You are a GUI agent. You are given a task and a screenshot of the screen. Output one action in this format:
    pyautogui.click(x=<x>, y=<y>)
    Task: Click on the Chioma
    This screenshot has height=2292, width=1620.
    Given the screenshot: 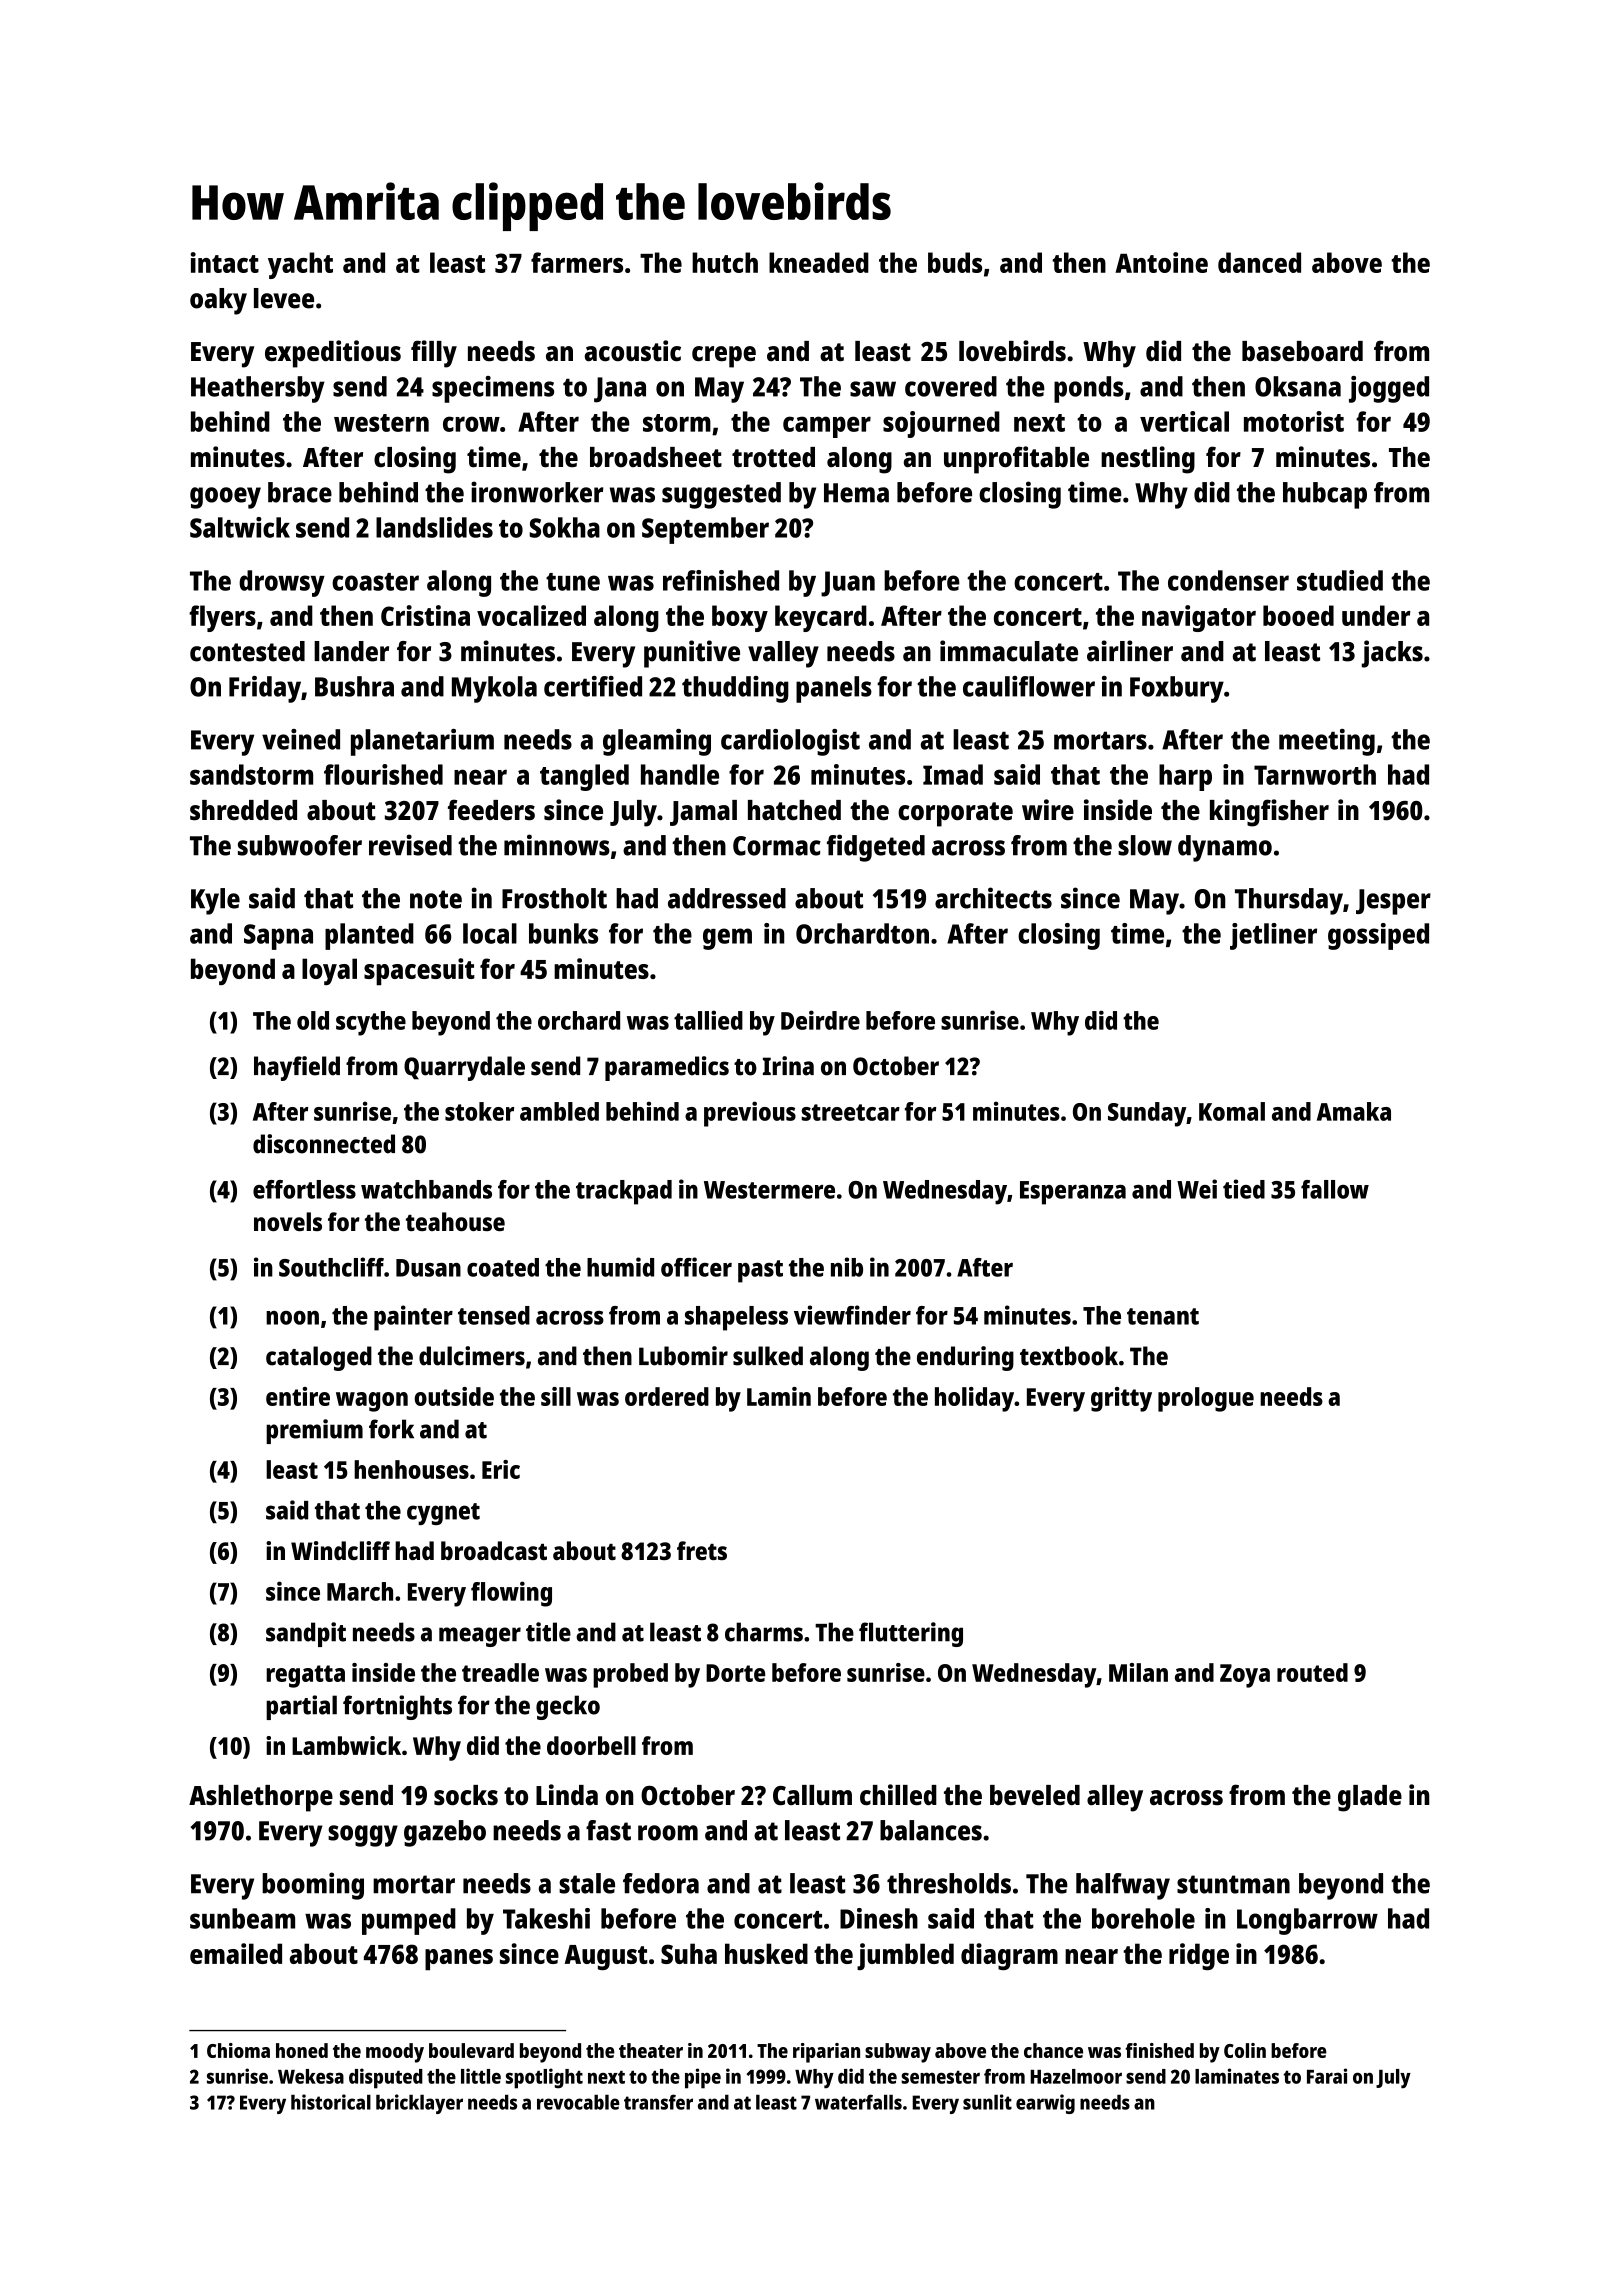 What is the action you would take?
    pyautogui.click(x=238, y=2050)
